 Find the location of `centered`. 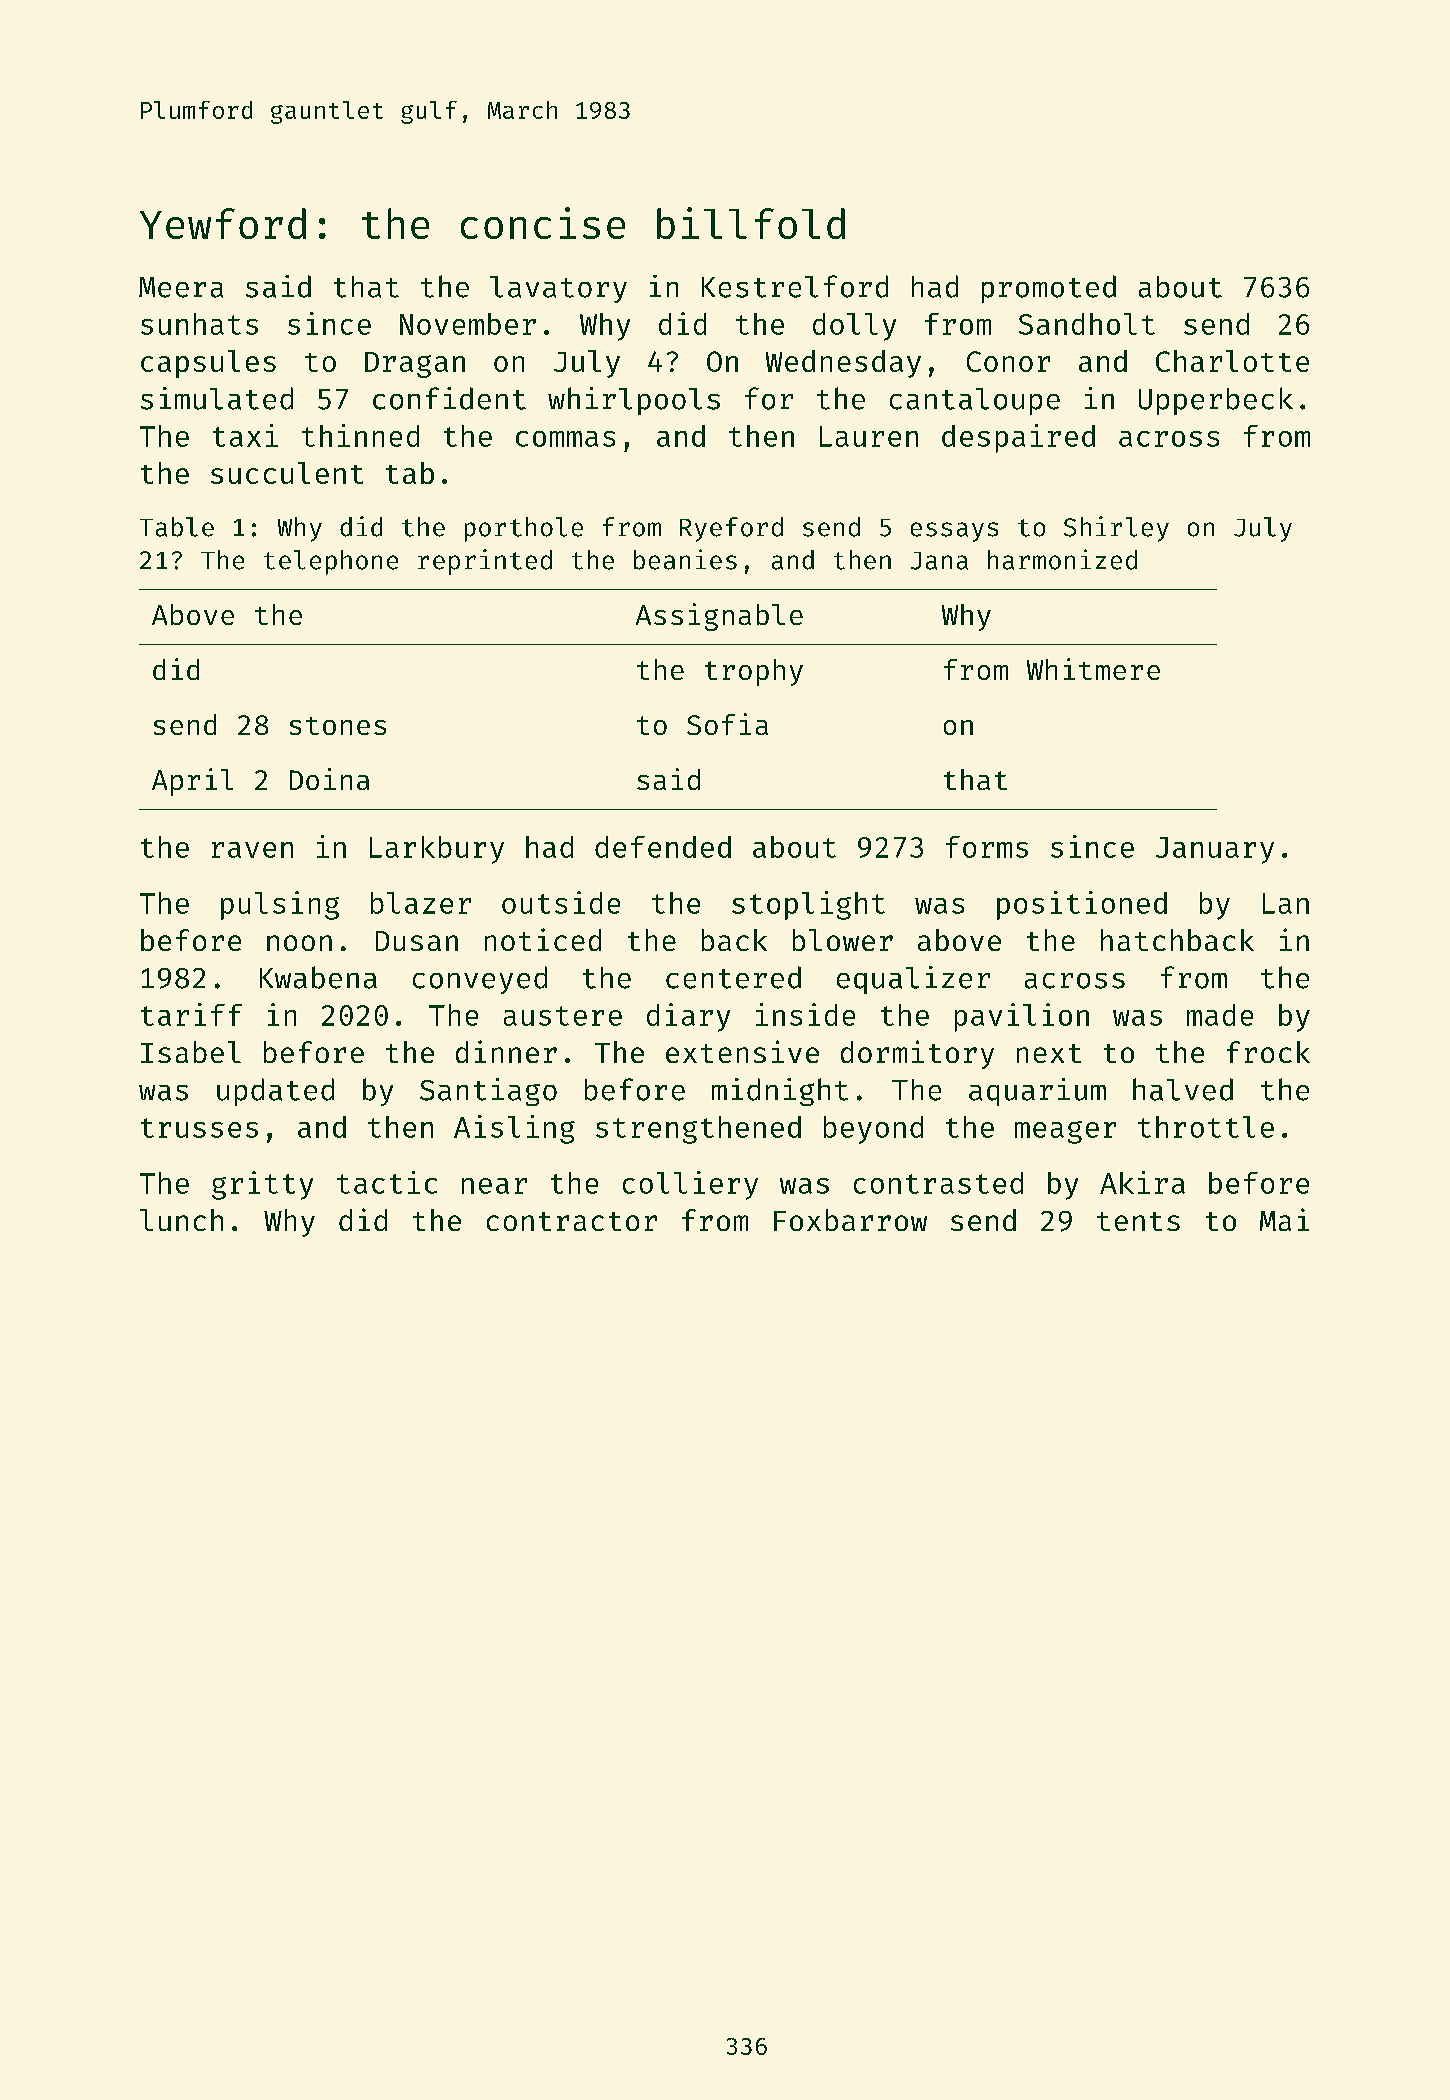

centered is located at coordinates (733, 977).
